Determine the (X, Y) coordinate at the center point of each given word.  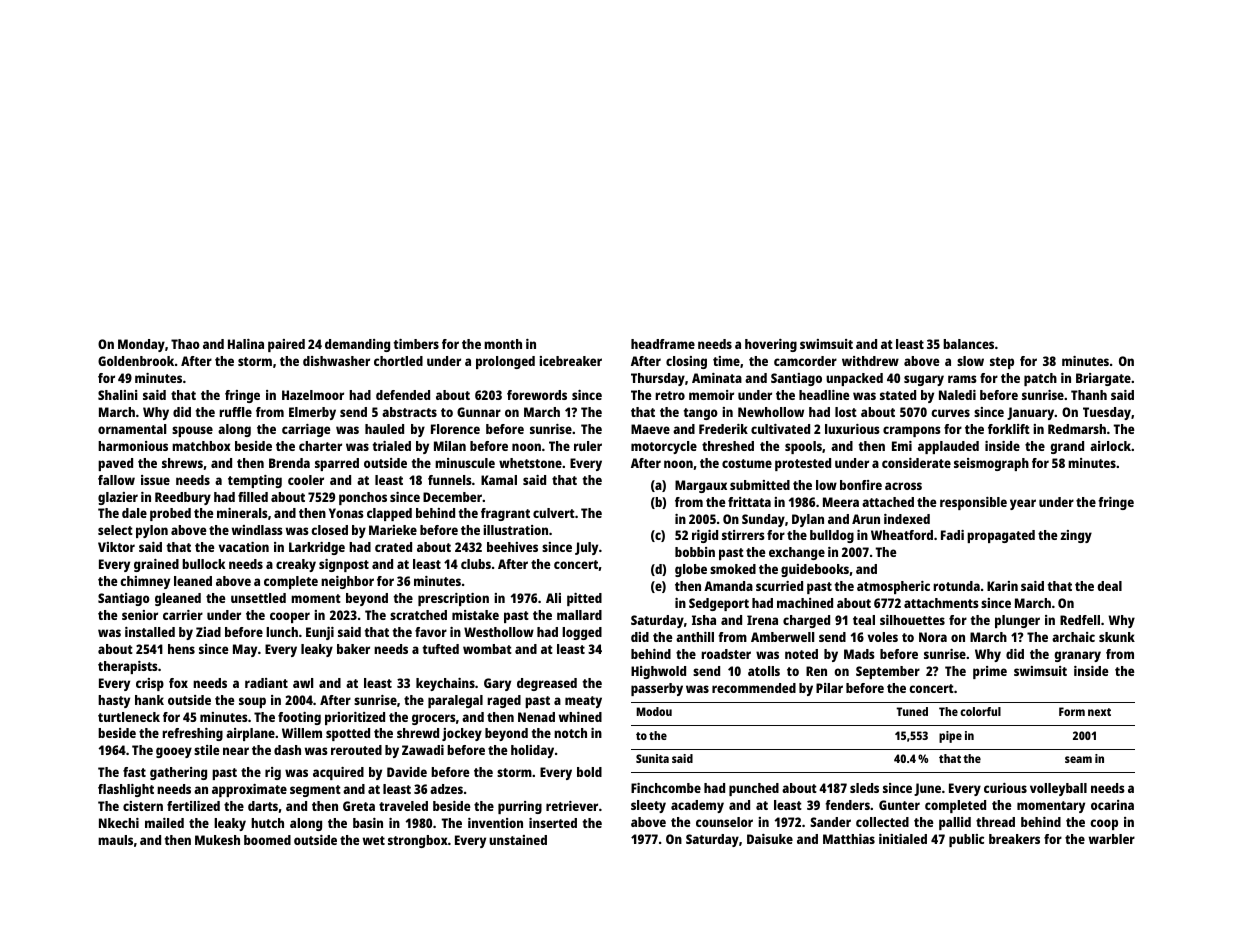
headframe (663, 344)
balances (968, 344)
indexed (907, 519)
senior (140, 615)
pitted (584, 599)
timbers (416, 344)
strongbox (418, 841)
